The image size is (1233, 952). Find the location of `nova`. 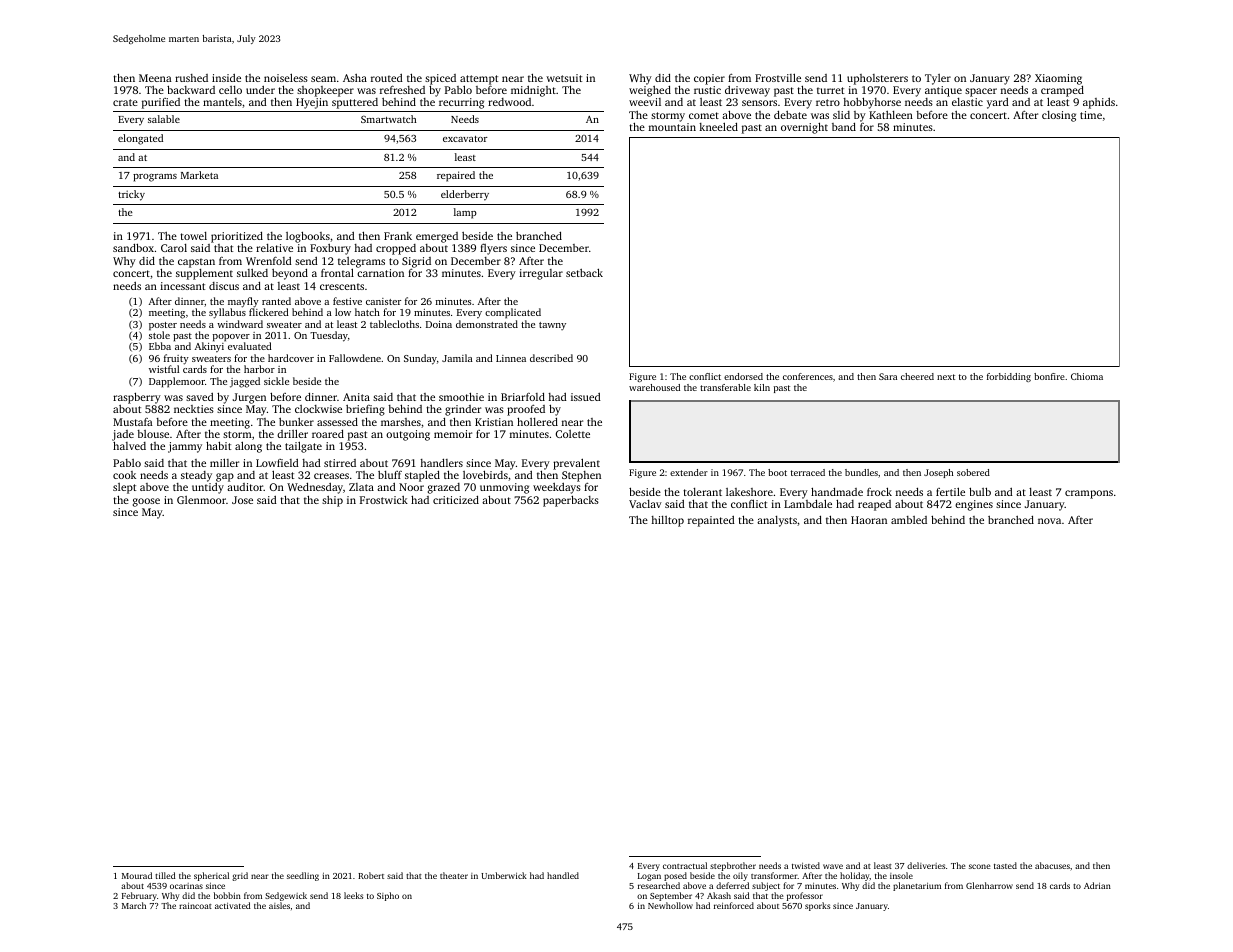

nova is located at coordinates (1049, 521).
